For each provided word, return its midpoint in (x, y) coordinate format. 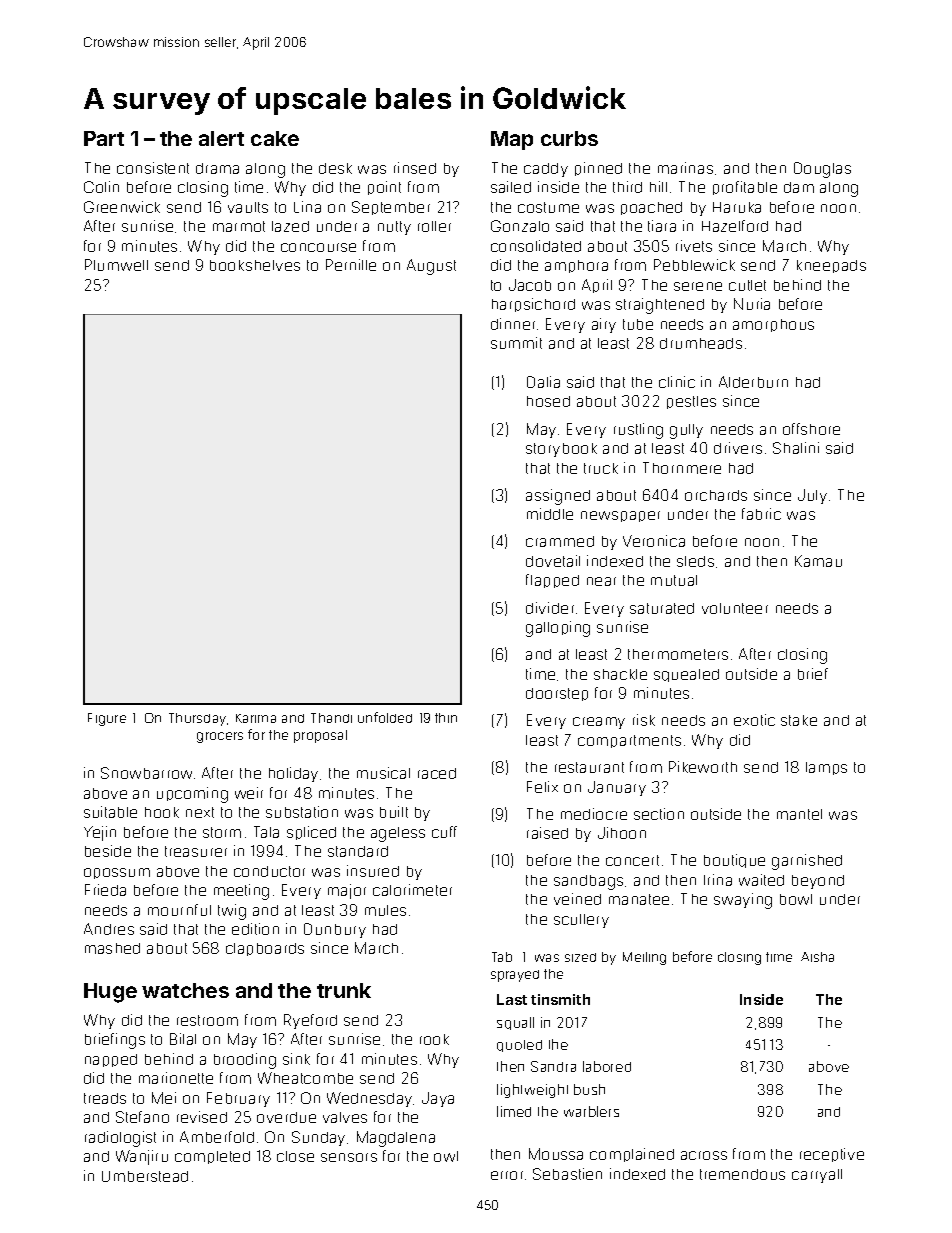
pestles (691, 402)
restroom (207, 1020)
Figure (107, 719)
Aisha (817, 957)
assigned (558, 497)
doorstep (557, 694)
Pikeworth (703, 767)
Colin (101, 187)
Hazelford (735, 226)
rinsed (415, 168)
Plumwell (116, 265)
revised (202, 1117)
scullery (581, 921)
